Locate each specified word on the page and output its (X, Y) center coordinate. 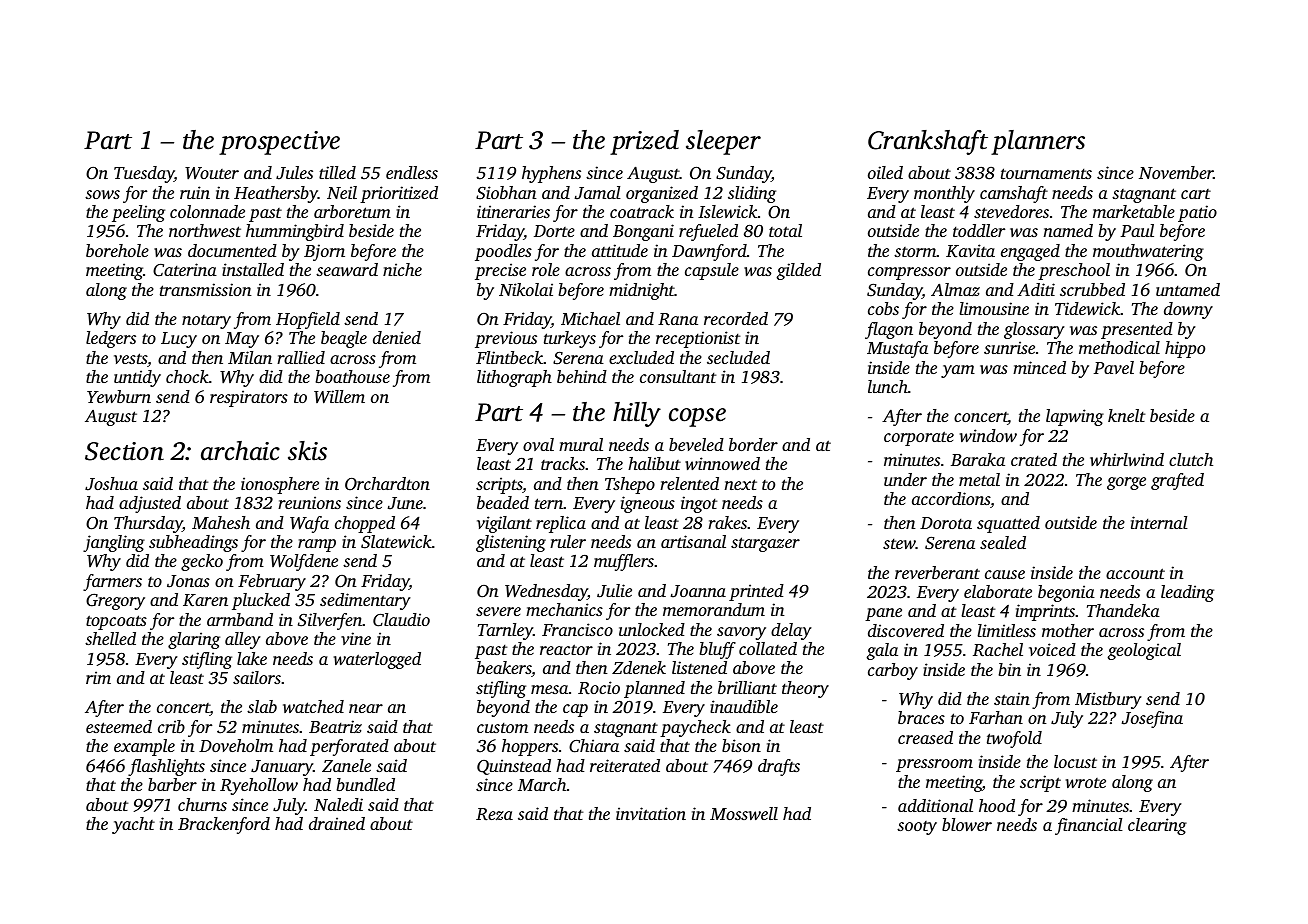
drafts (779, 767)
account (1135, 573)
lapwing (1075, 417)
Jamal (598, 193)
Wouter (212, 173)
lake (252, 658)
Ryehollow (259, 786)
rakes (727, 522)
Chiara (594, 746)
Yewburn (119, 396)
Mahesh (221, 522)
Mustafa (897, 349)
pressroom (934, 765)
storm (915, 252)
